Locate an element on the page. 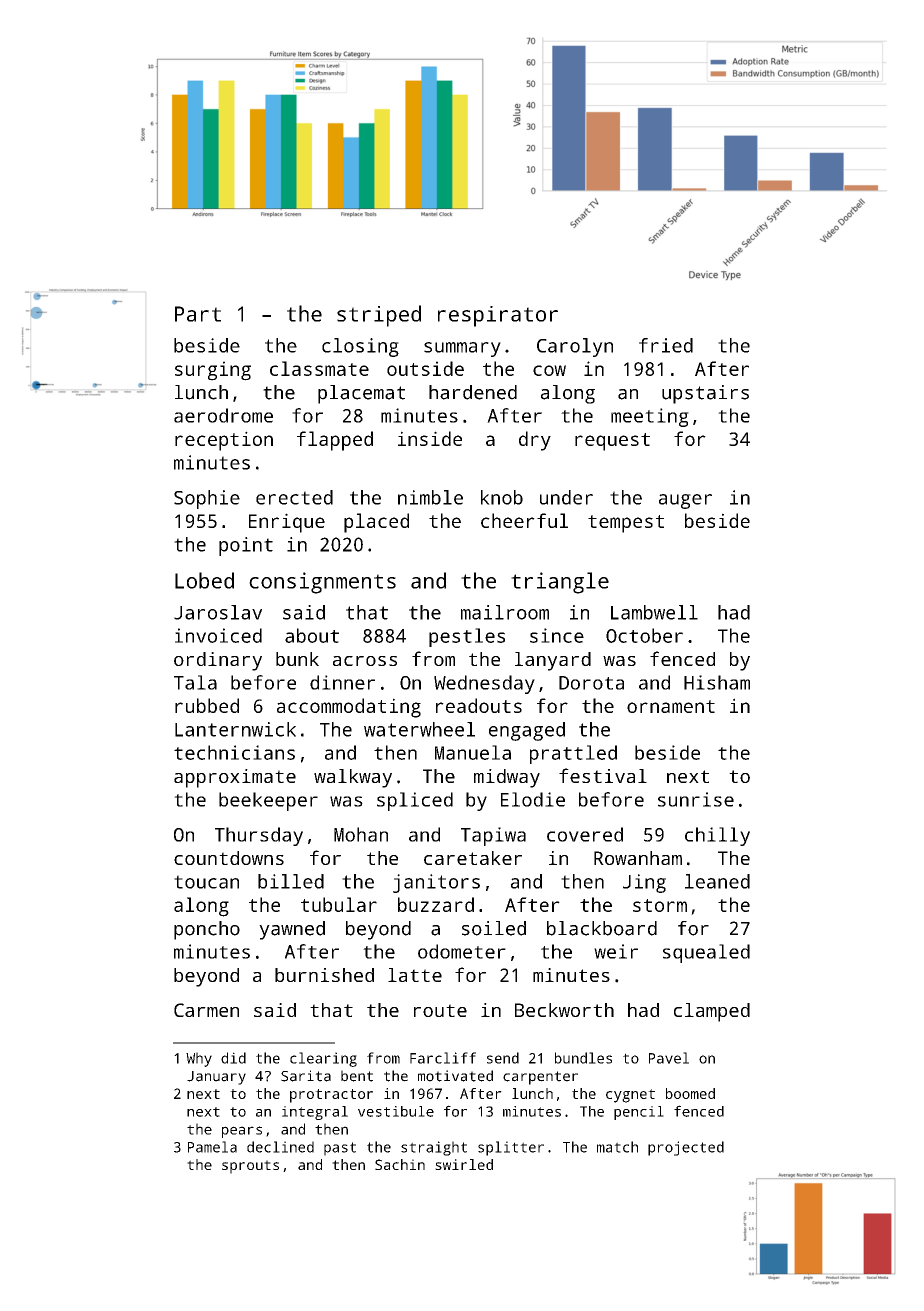  respirator is located at coordinates (498, 316).
